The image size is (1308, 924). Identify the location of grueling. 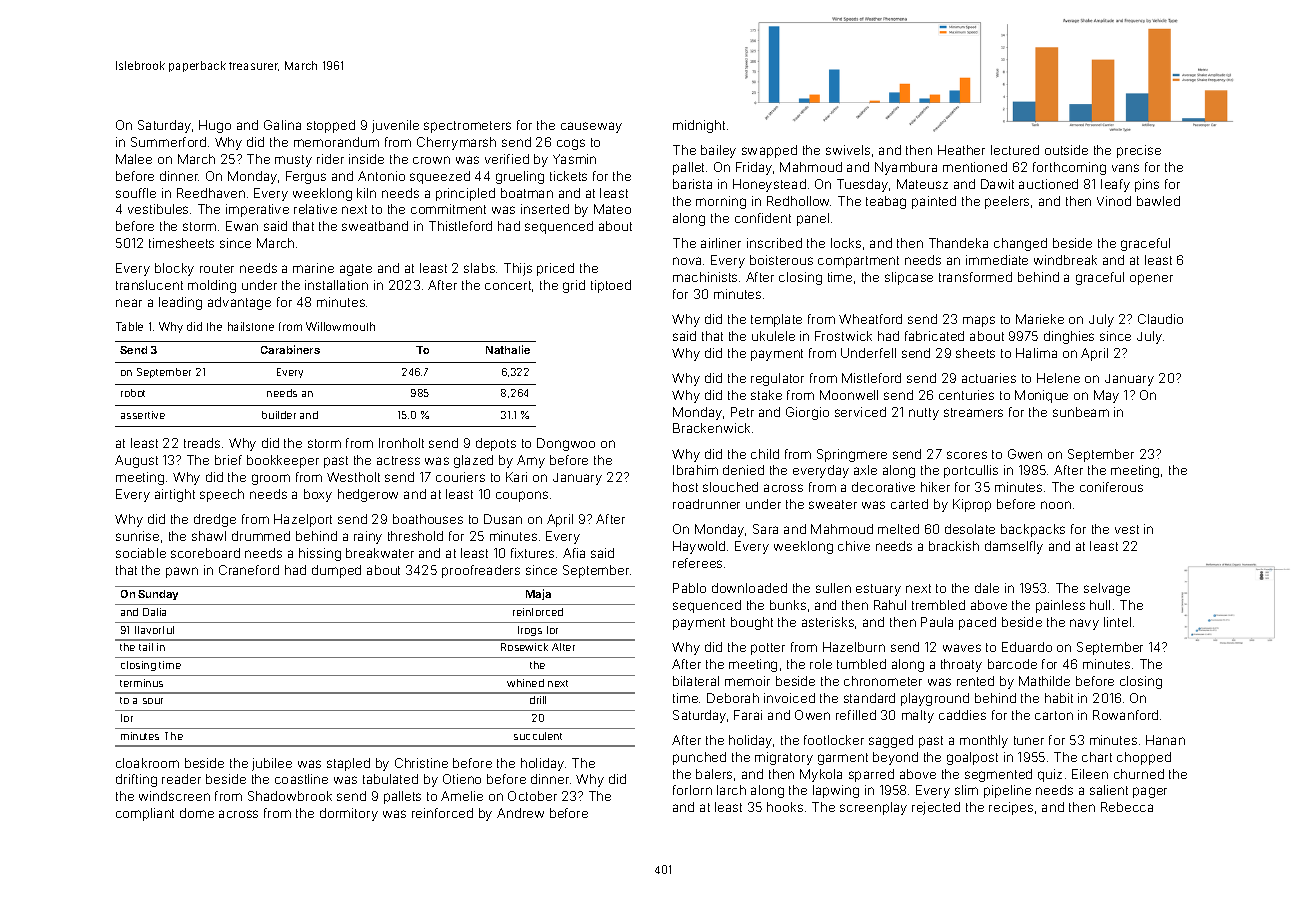
(520, 177).
